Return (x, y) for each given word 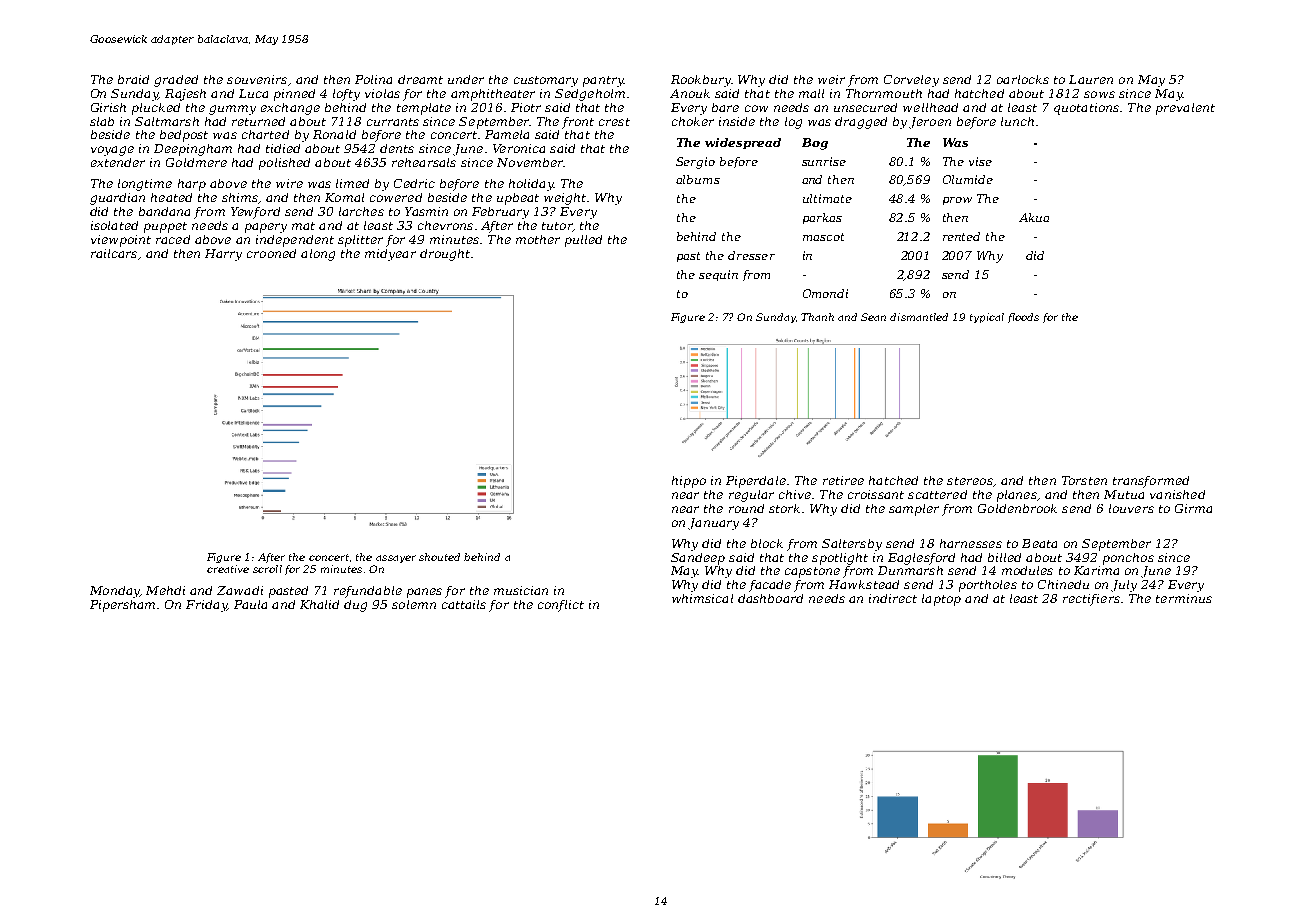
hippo (689, 482)
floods (1023, 318)
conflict (561, 606)
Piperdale (756, 482)
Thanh (817, 317)
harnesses (971, 543)
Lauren (1091, 79)
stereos (970, 481)
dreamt (420, 79)
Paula (250, 604)
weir (831, 79)
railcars (114, 253)
